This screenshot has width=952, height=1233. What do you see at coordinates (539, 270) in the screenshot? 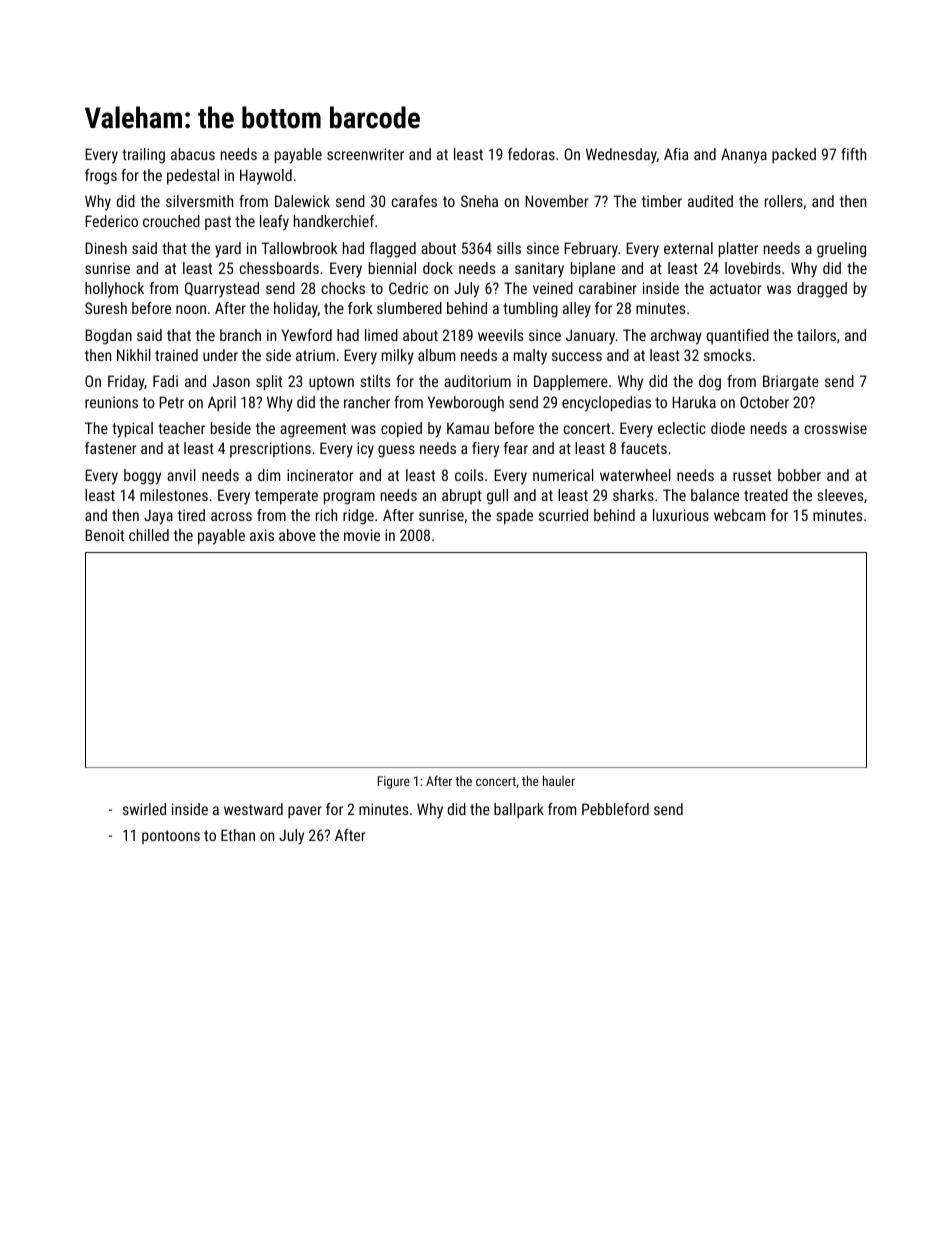
I see `sanitary` at bounding box center [539, 270].
